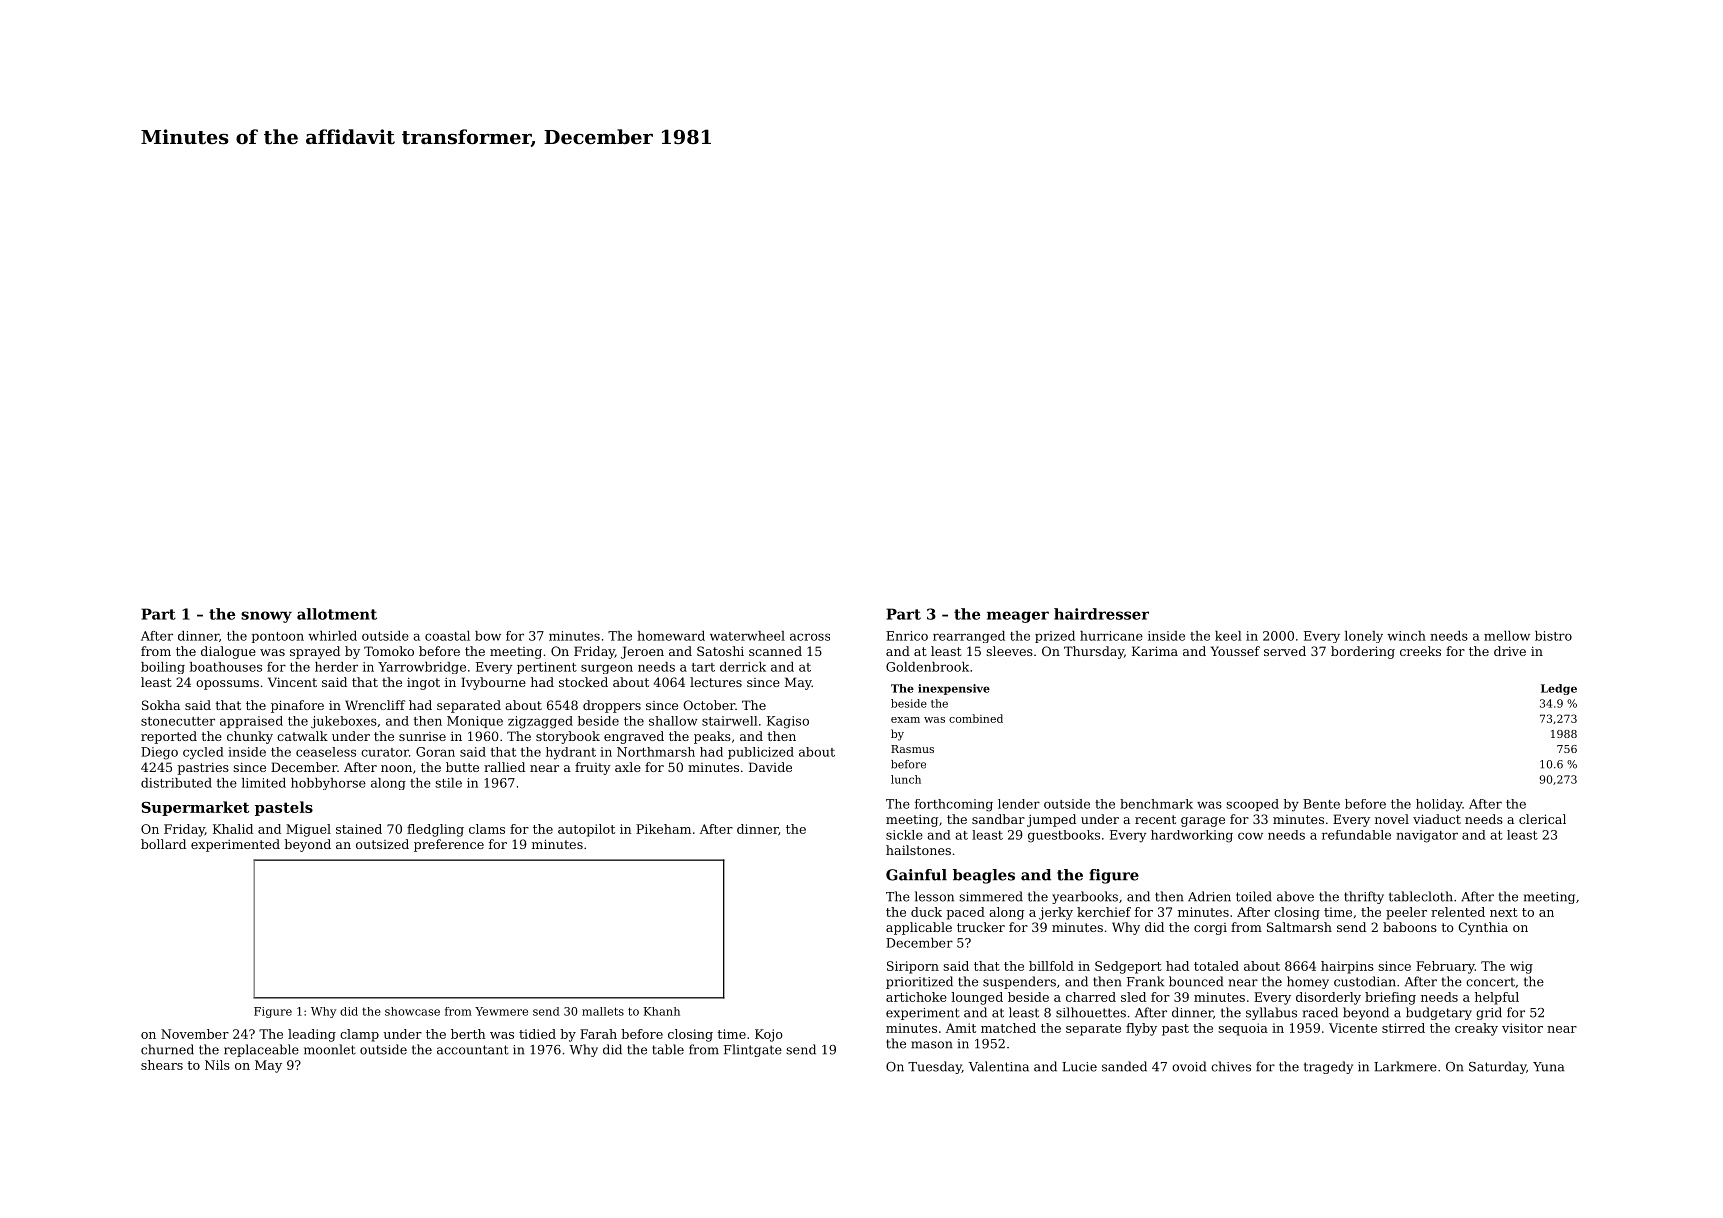  Describe the element at coordinates (449, 845) in the screenshot. I see `preference` at that location.
